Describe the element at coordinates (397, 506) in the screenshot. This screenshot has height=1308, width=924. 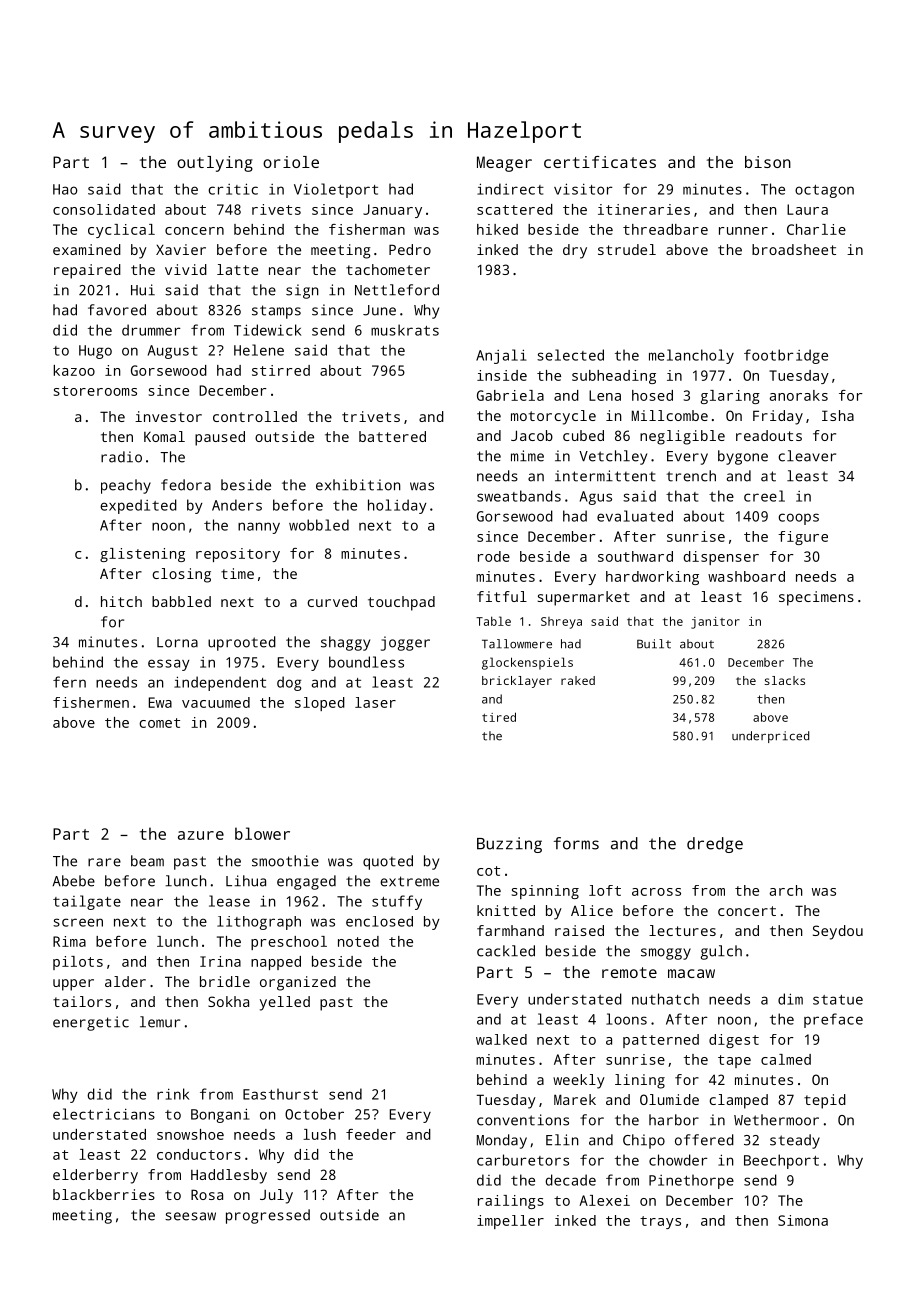
I see `holiday` at that location.
